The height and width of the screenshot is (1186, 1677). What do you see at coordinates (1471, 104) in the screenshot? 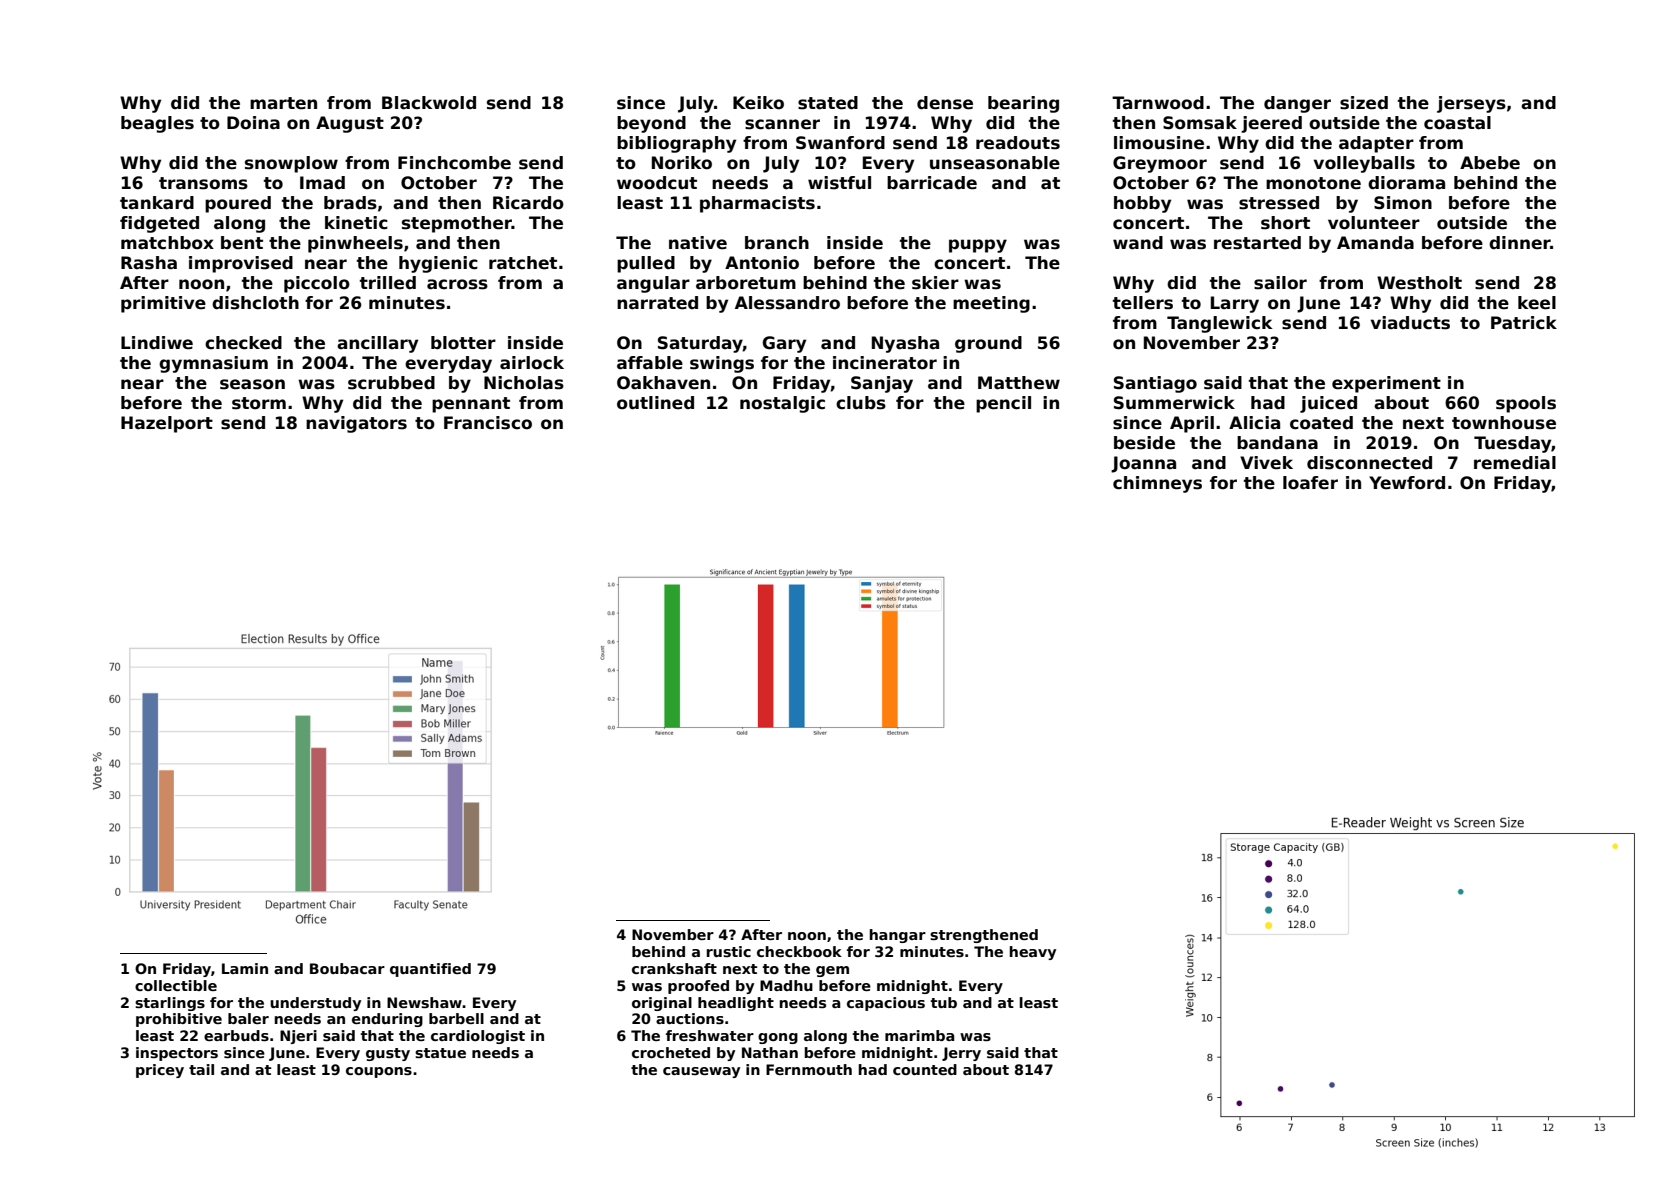
I see `jerseys` at bounding box center [1471, 104].
